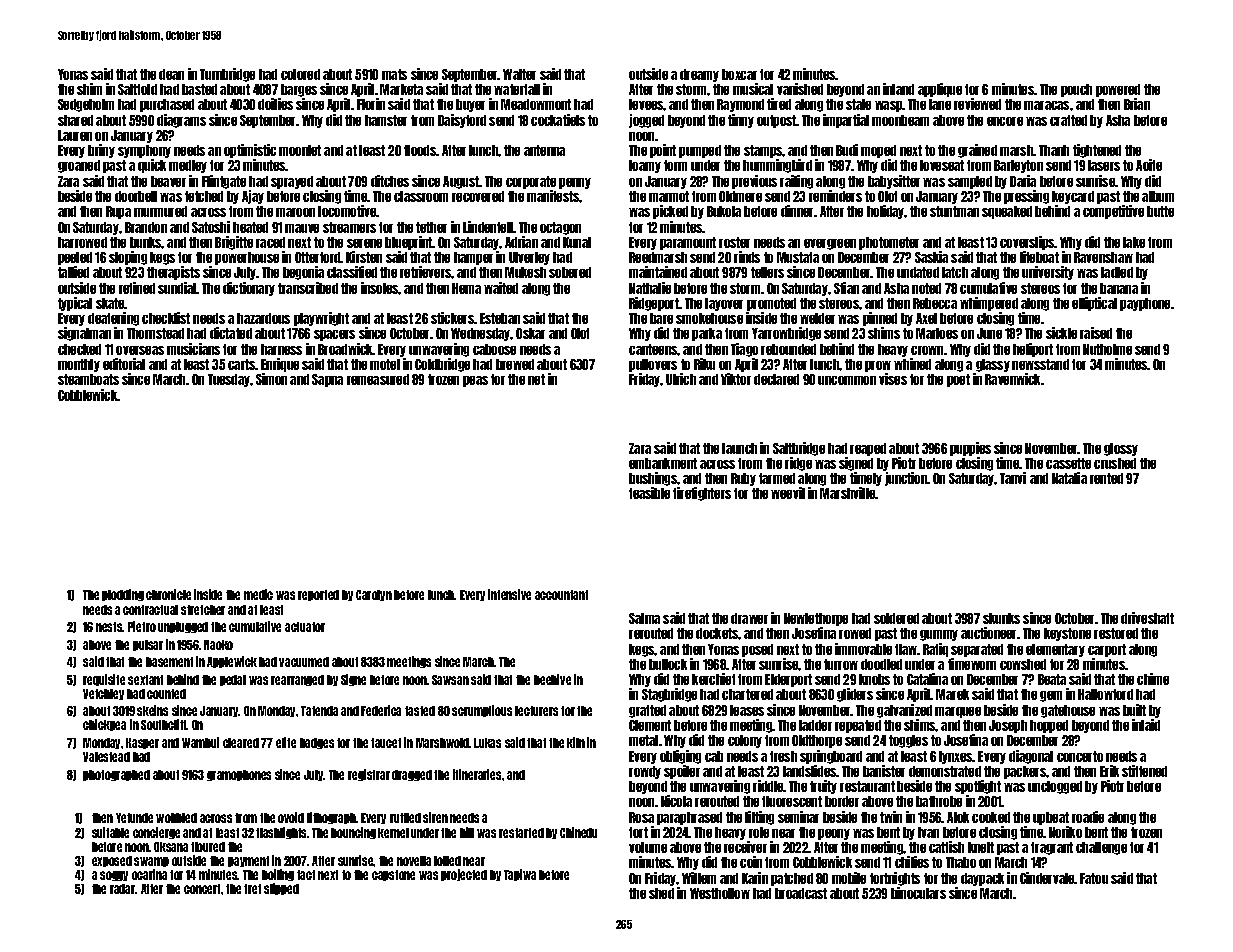  What do you see at coordinates (168, 181) in the screenshot?
I see `beaver` at bounding box center [168, 181].
